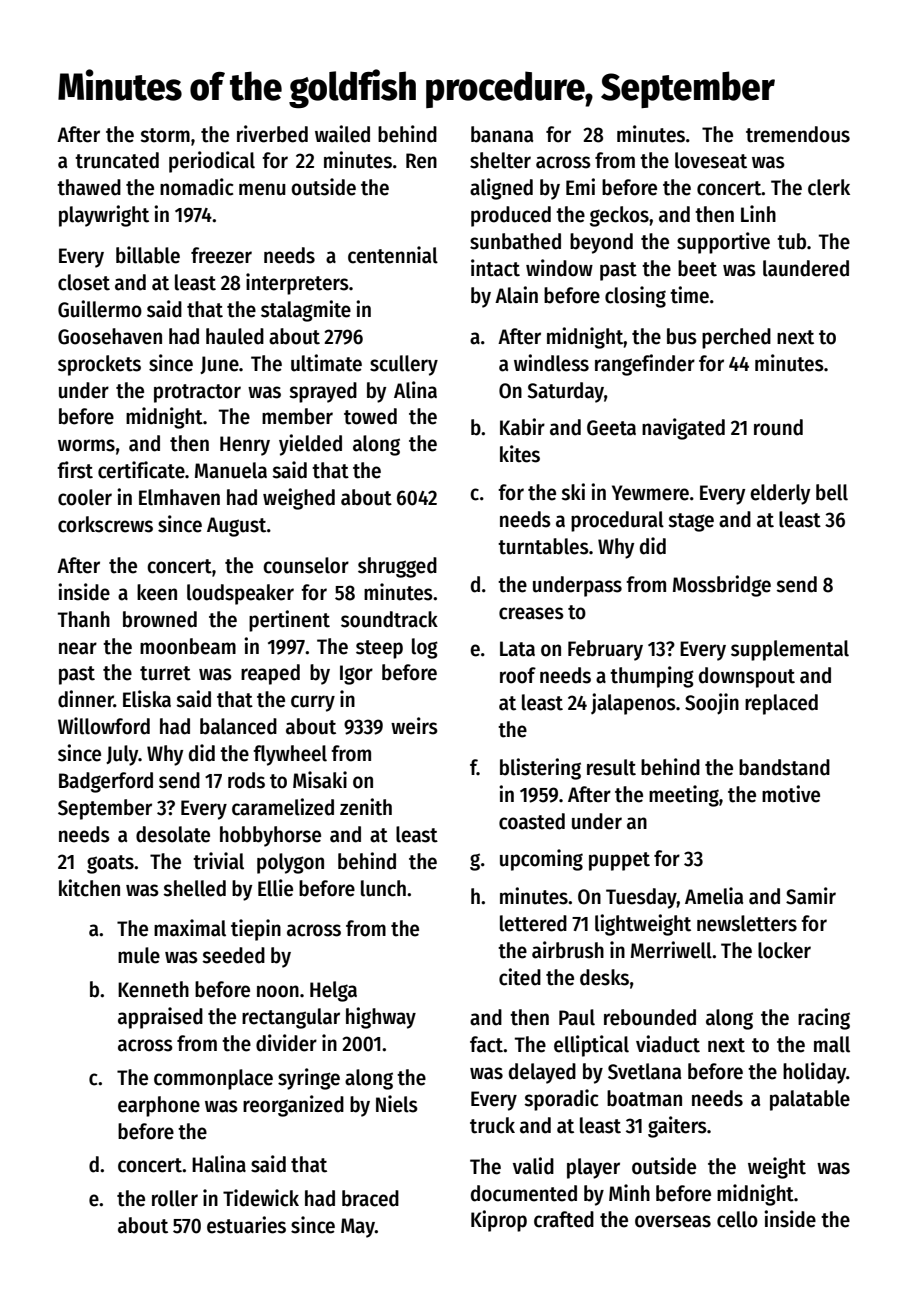  What do you see at coordinates (520, 977) in the screenshot?
I see `cited` at bounding box center [520, 977].
